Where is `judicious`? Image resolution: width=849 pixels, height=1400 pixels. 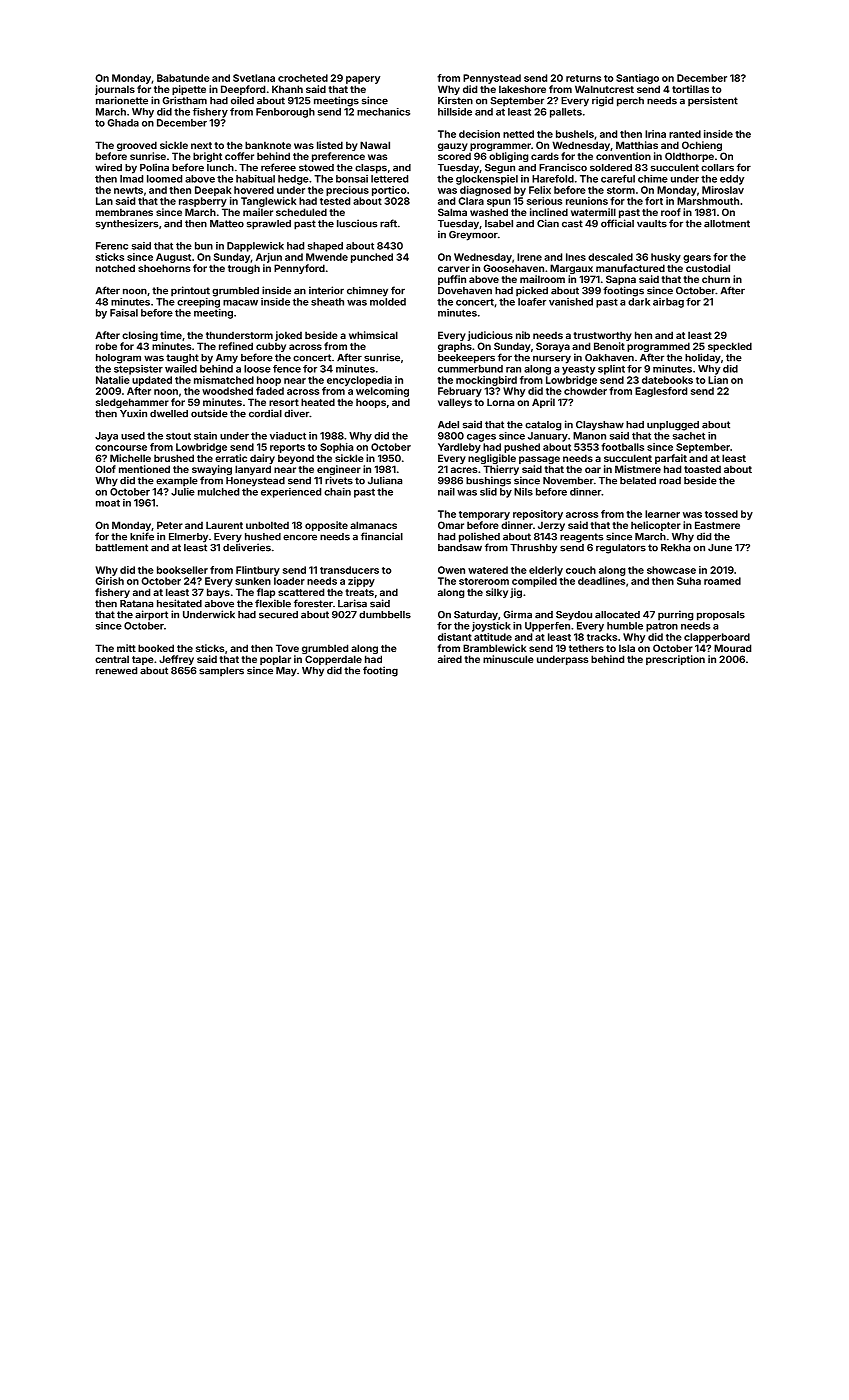
judicious is located at coordinates (490, 336).
